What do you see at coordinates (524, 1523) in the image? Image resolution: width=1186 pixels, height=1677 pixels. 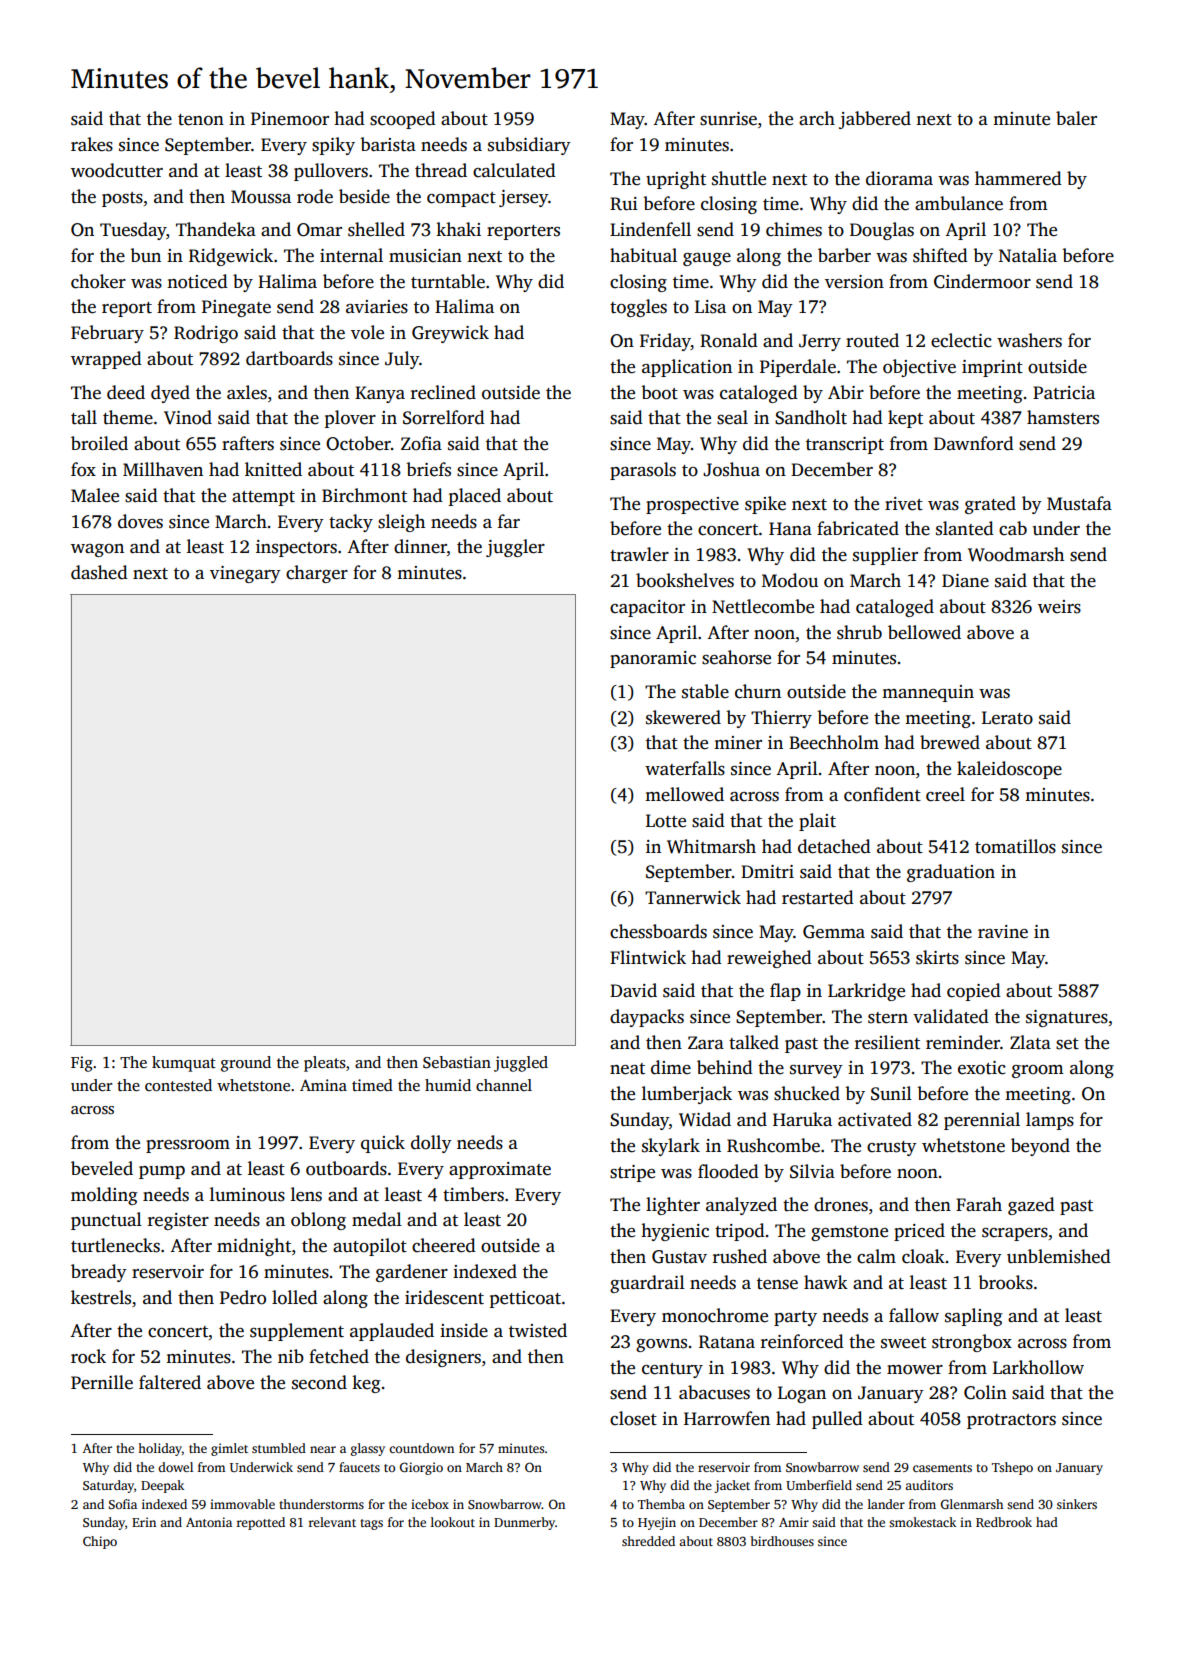 I see `Dunmerby` at bounding box center [524, 1523].
